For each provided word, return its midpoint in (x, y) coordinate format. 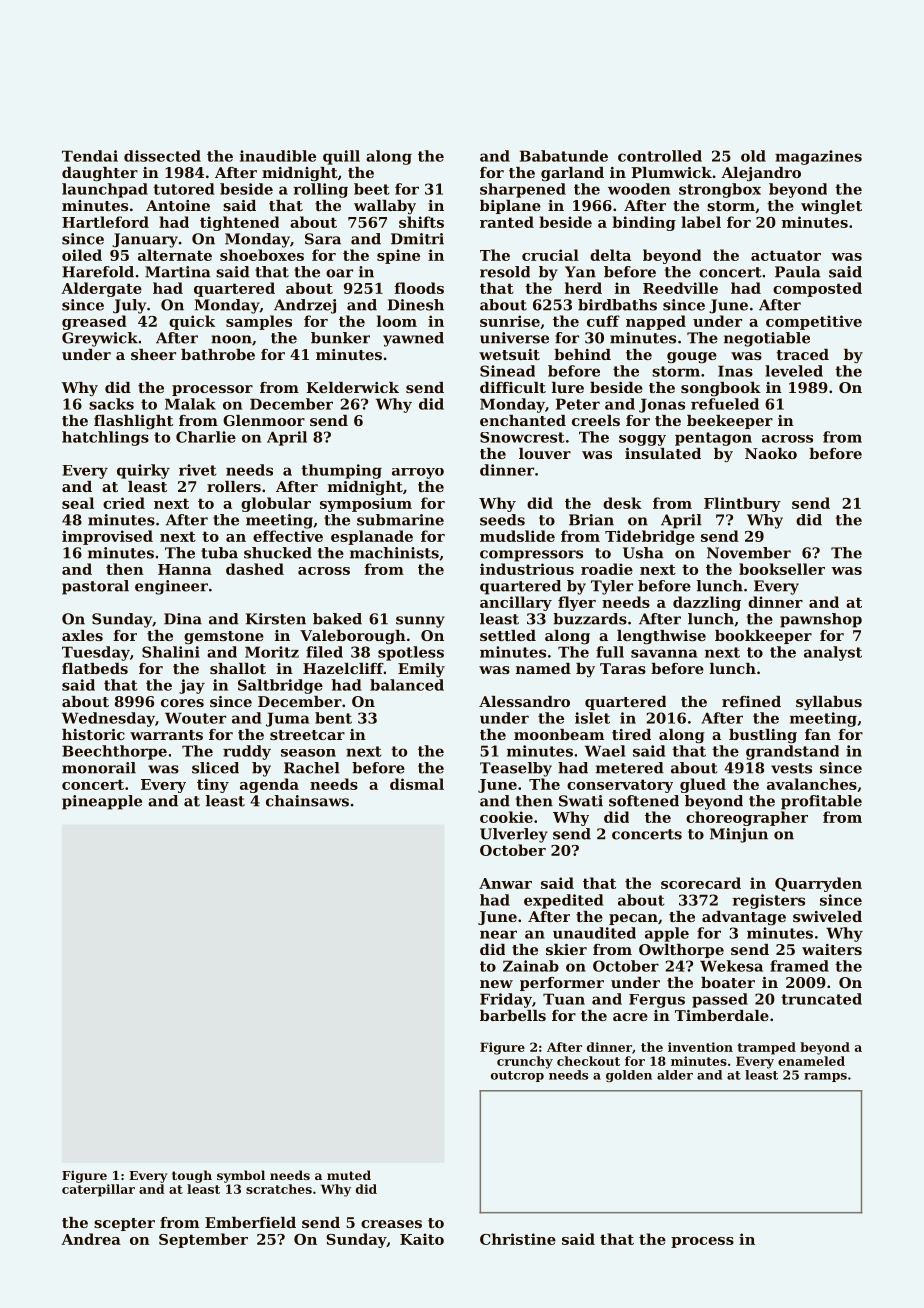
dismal (417, 784)
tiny (213, 785)
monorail (99, 768)
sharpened (523, 190)
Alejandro (761, 174)
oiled (82, 255)
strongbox (720, 190)
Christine (518, 1239)
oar (339, 273)
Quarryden (818, 884)
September (203, 1240)
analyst (833, 653)
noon (231, 339)
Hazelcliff (343, 668)
